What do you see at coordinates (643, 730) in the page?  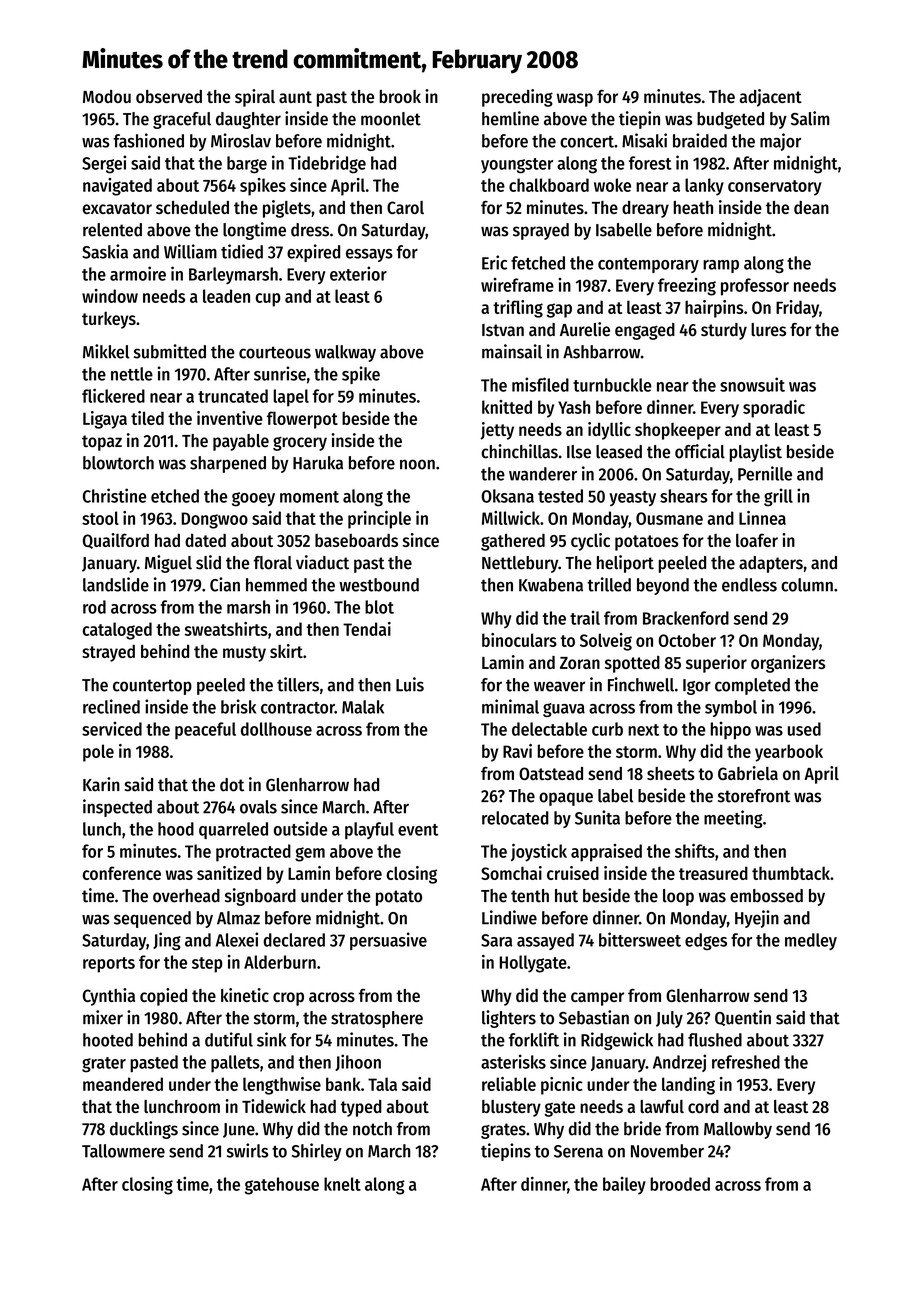 I see `next` at bounding box center [643, 730].
